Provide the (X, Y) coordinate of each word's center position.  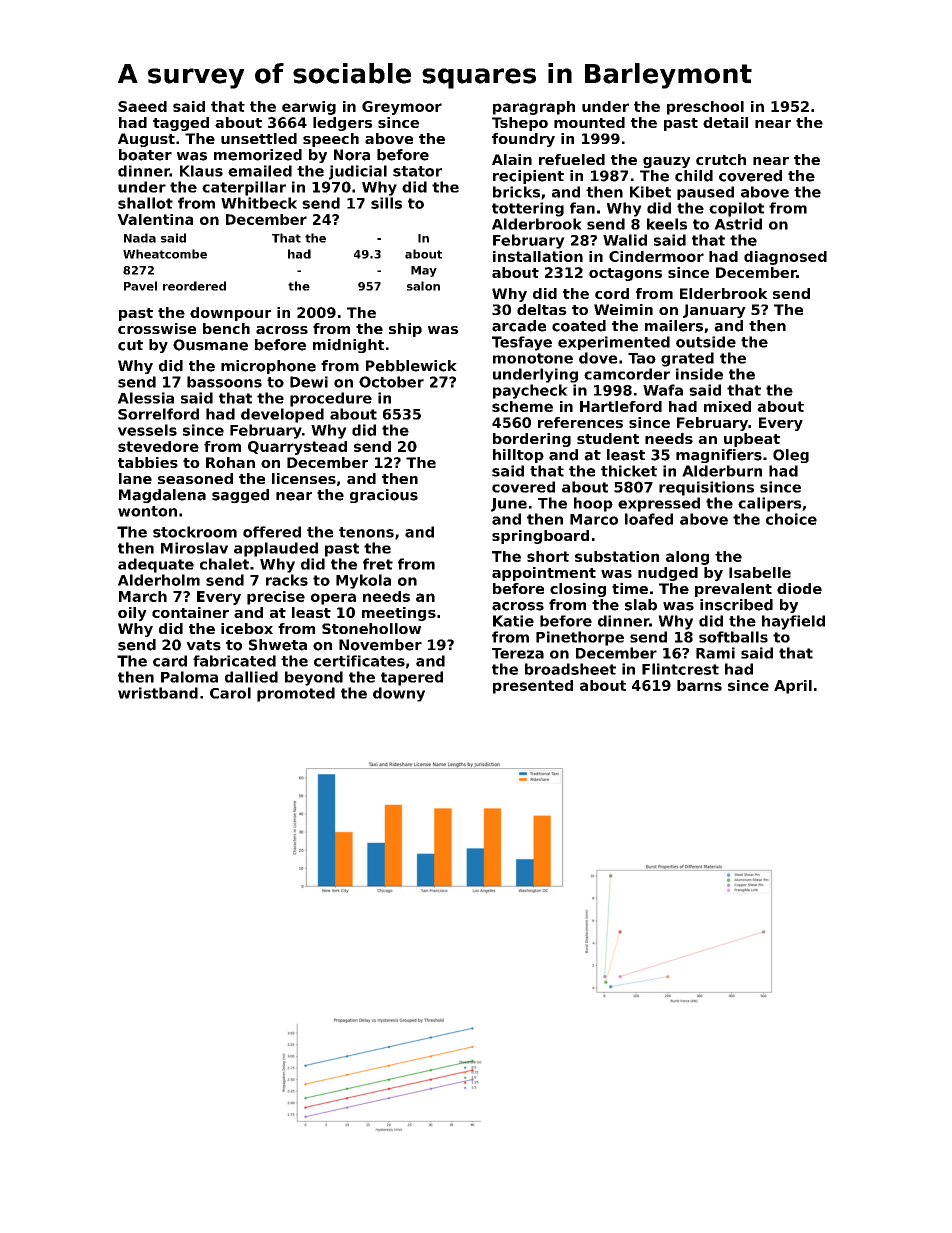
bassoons (224, 382)
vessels (147, 430)
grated (687, 359)
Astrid (738, 224)
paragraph (534, 108)
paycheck (530, 391)
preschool (705, 108)
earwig (309, 108)
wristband (158, 693)
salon (423, 286)
